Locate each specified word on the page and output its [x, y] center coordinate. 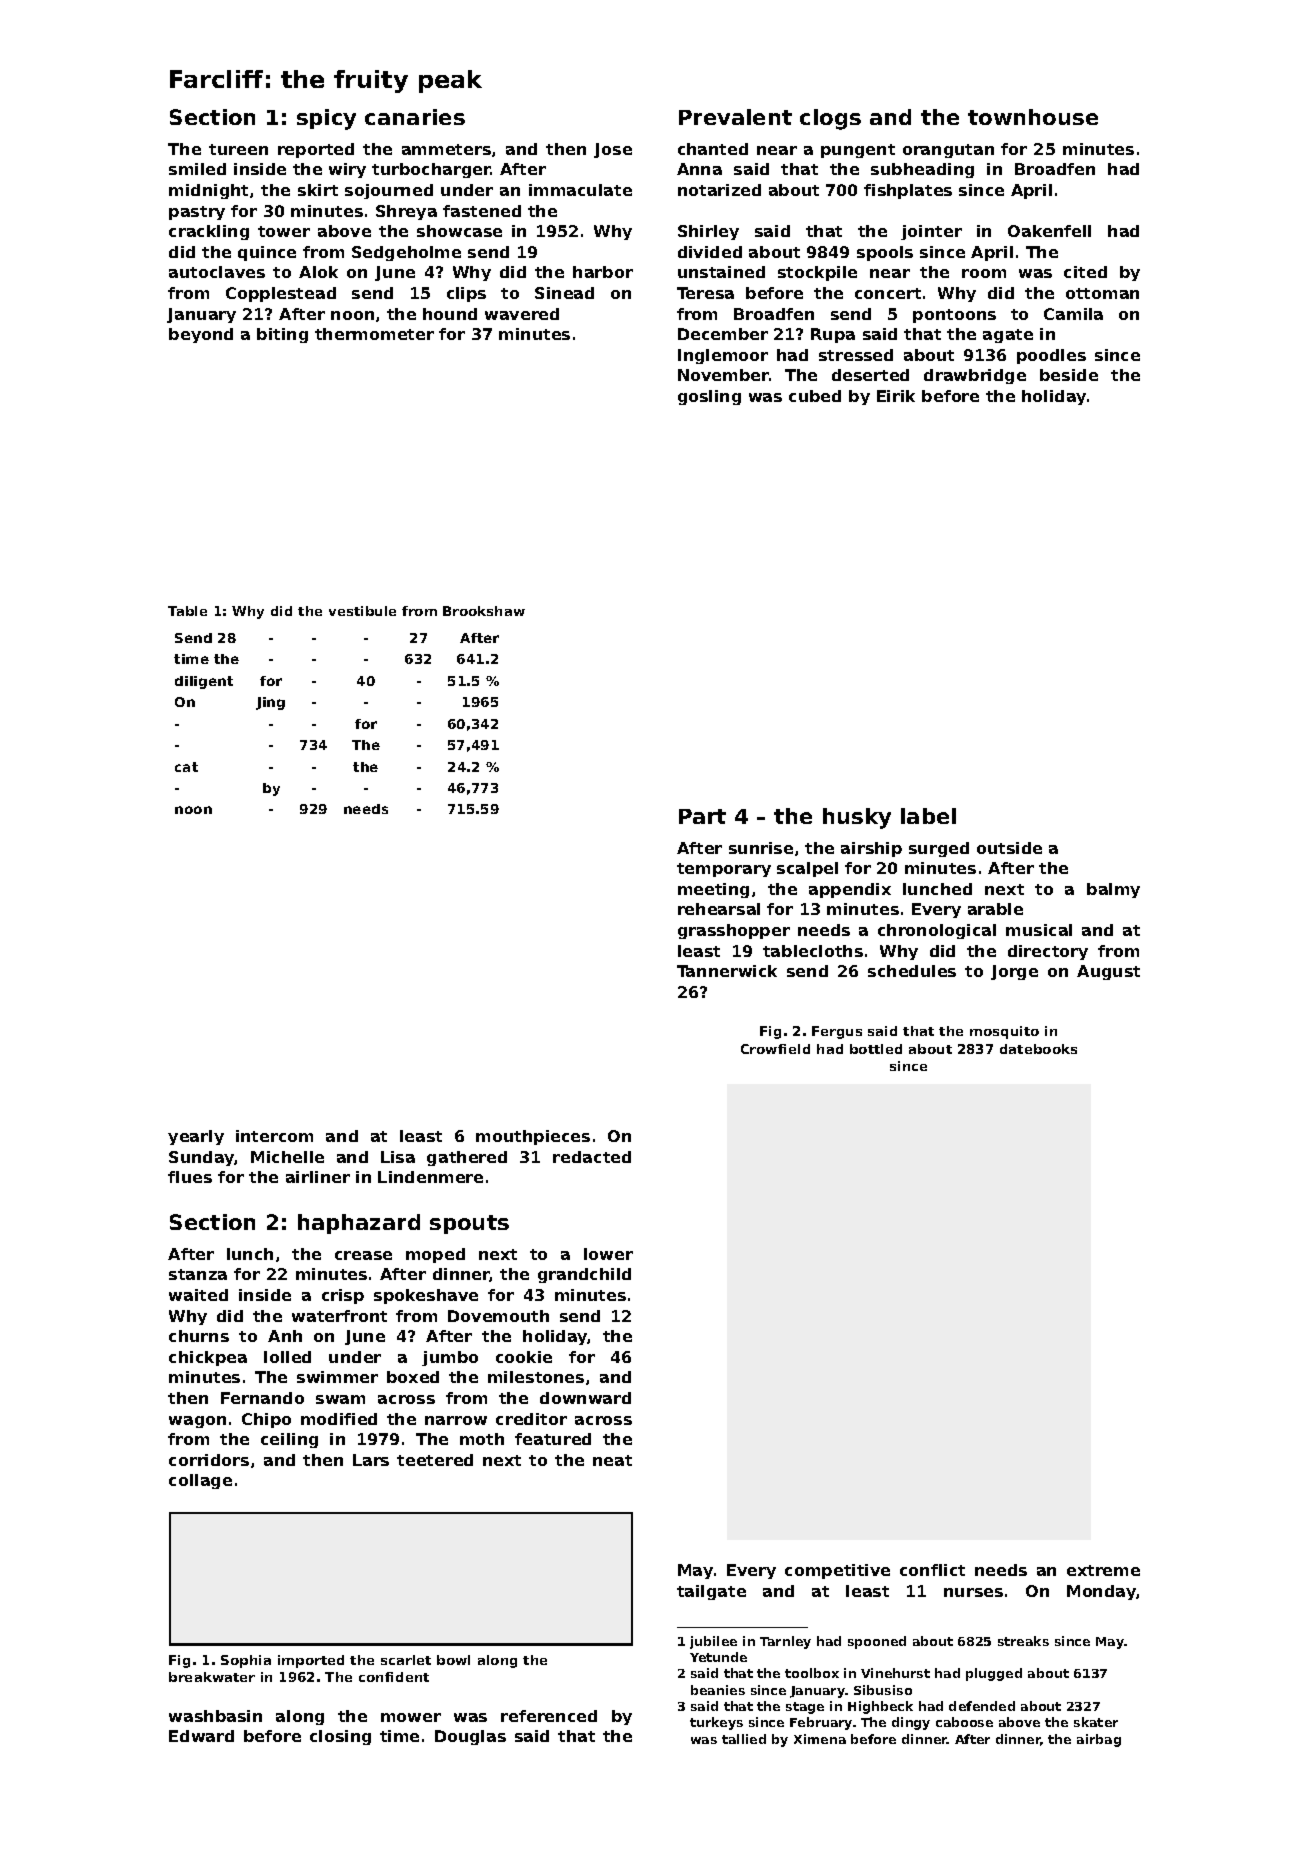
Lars [371, 1460]
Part [702, 816]
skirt [318, 190]
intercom [274, 1136]
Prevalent [735, 117]
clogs [830, 119]
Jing [270, 703]
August [1108, 972]
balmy [1113, 890]
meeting [713, 890]
